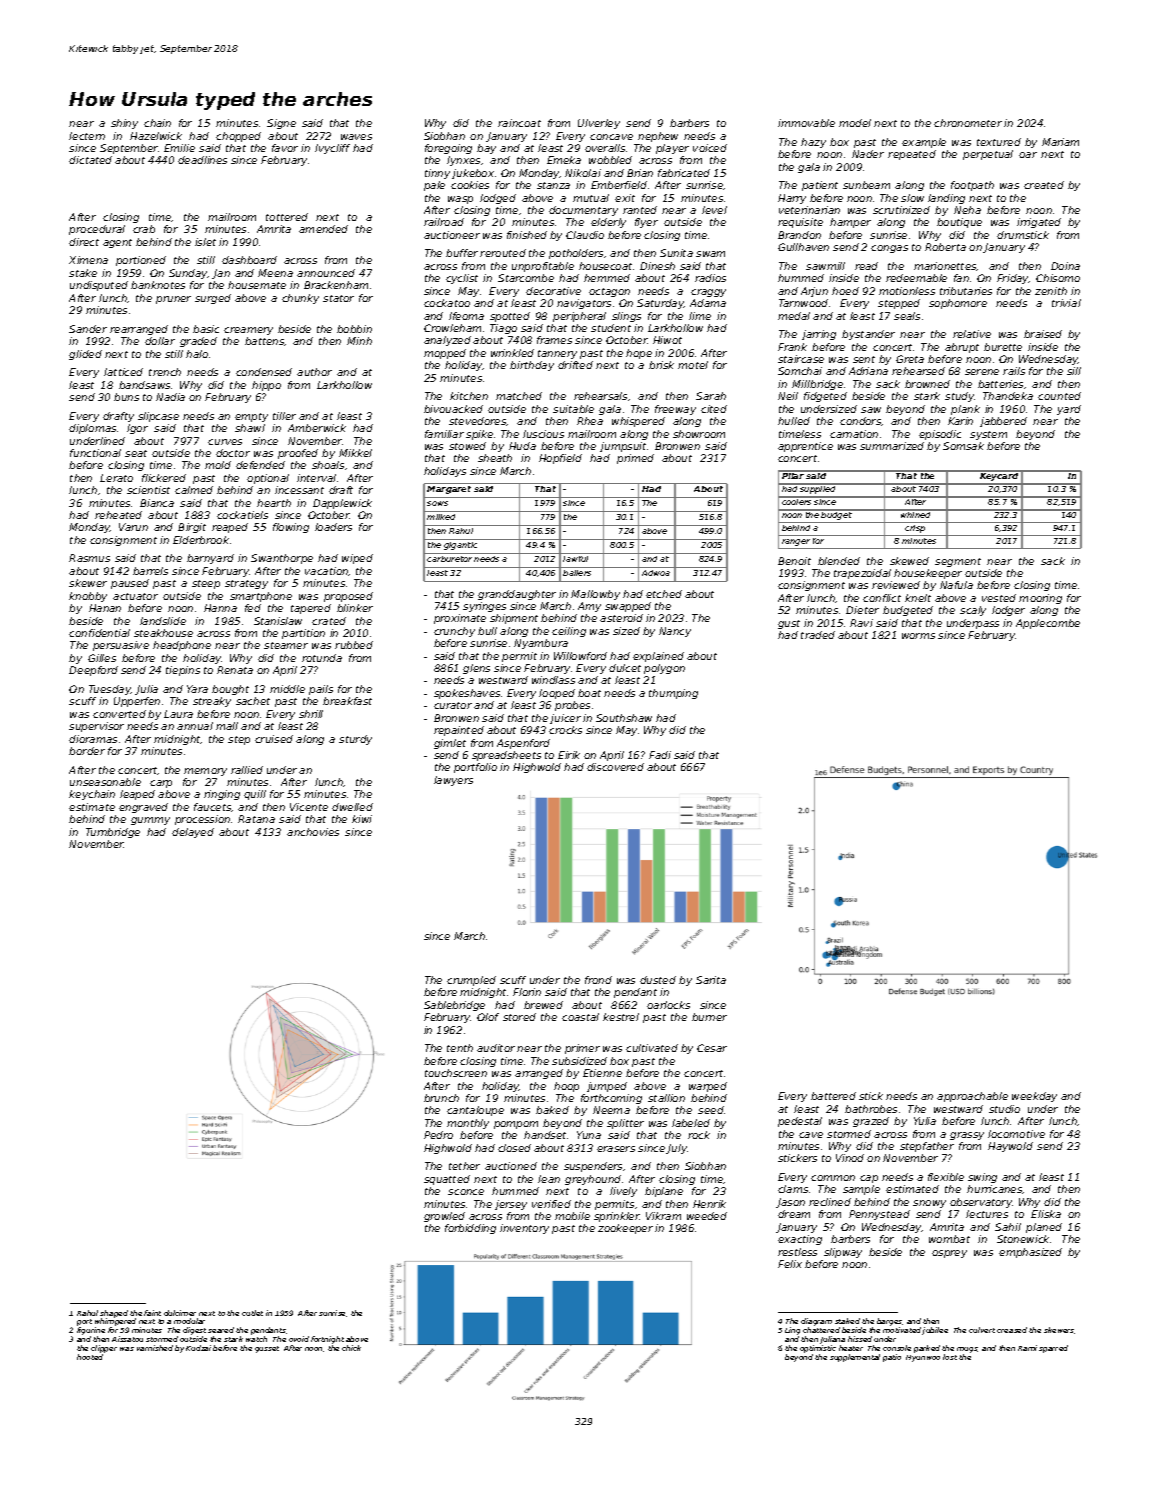 Image resolution: width=1151 pixels, height=1490 pixels. Describe the element at coordinates (281, 124) in the page. I see `Signe` at that location.
